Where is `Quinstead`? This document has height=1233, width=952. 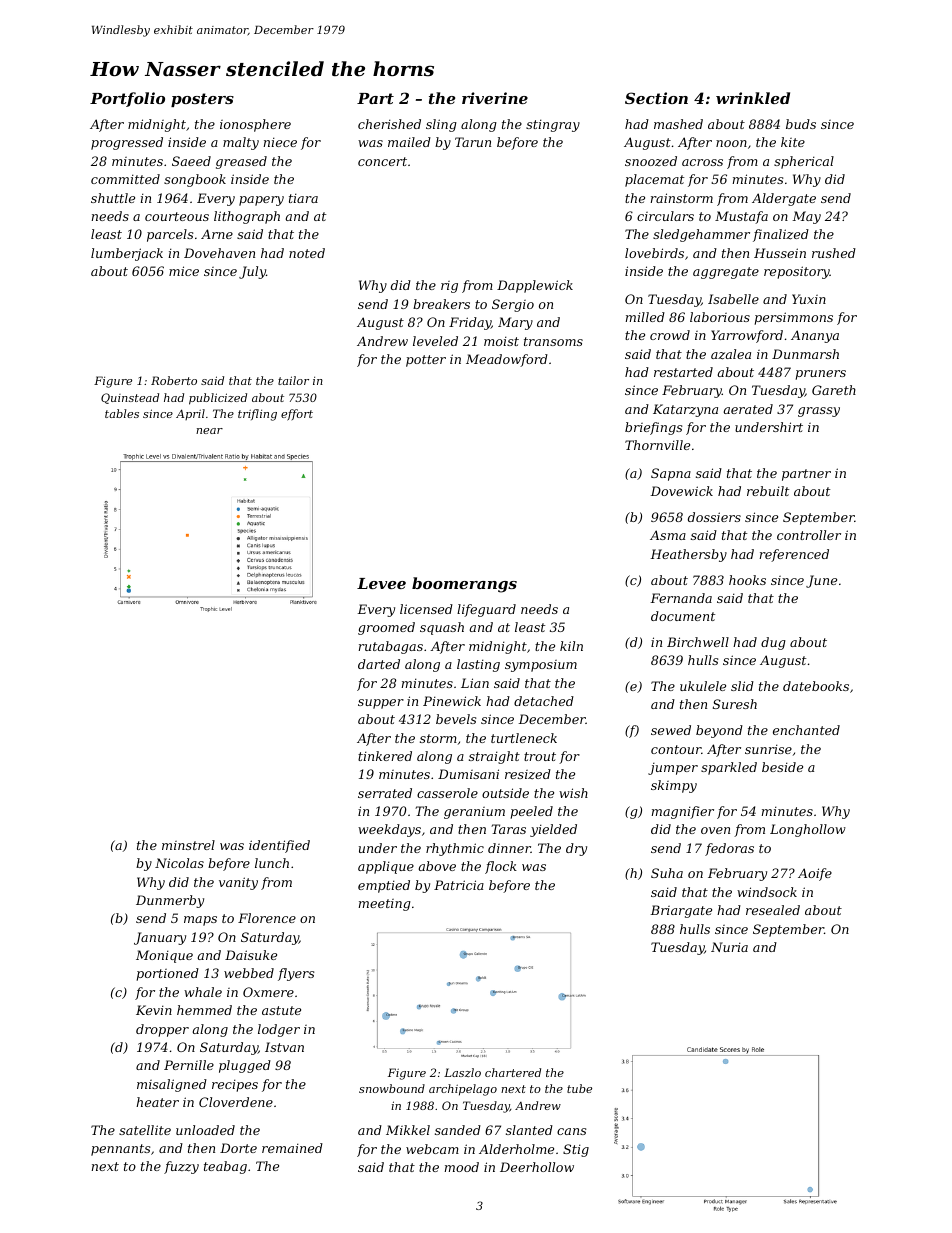
Quinstead is located at coordinates (130, 398).
